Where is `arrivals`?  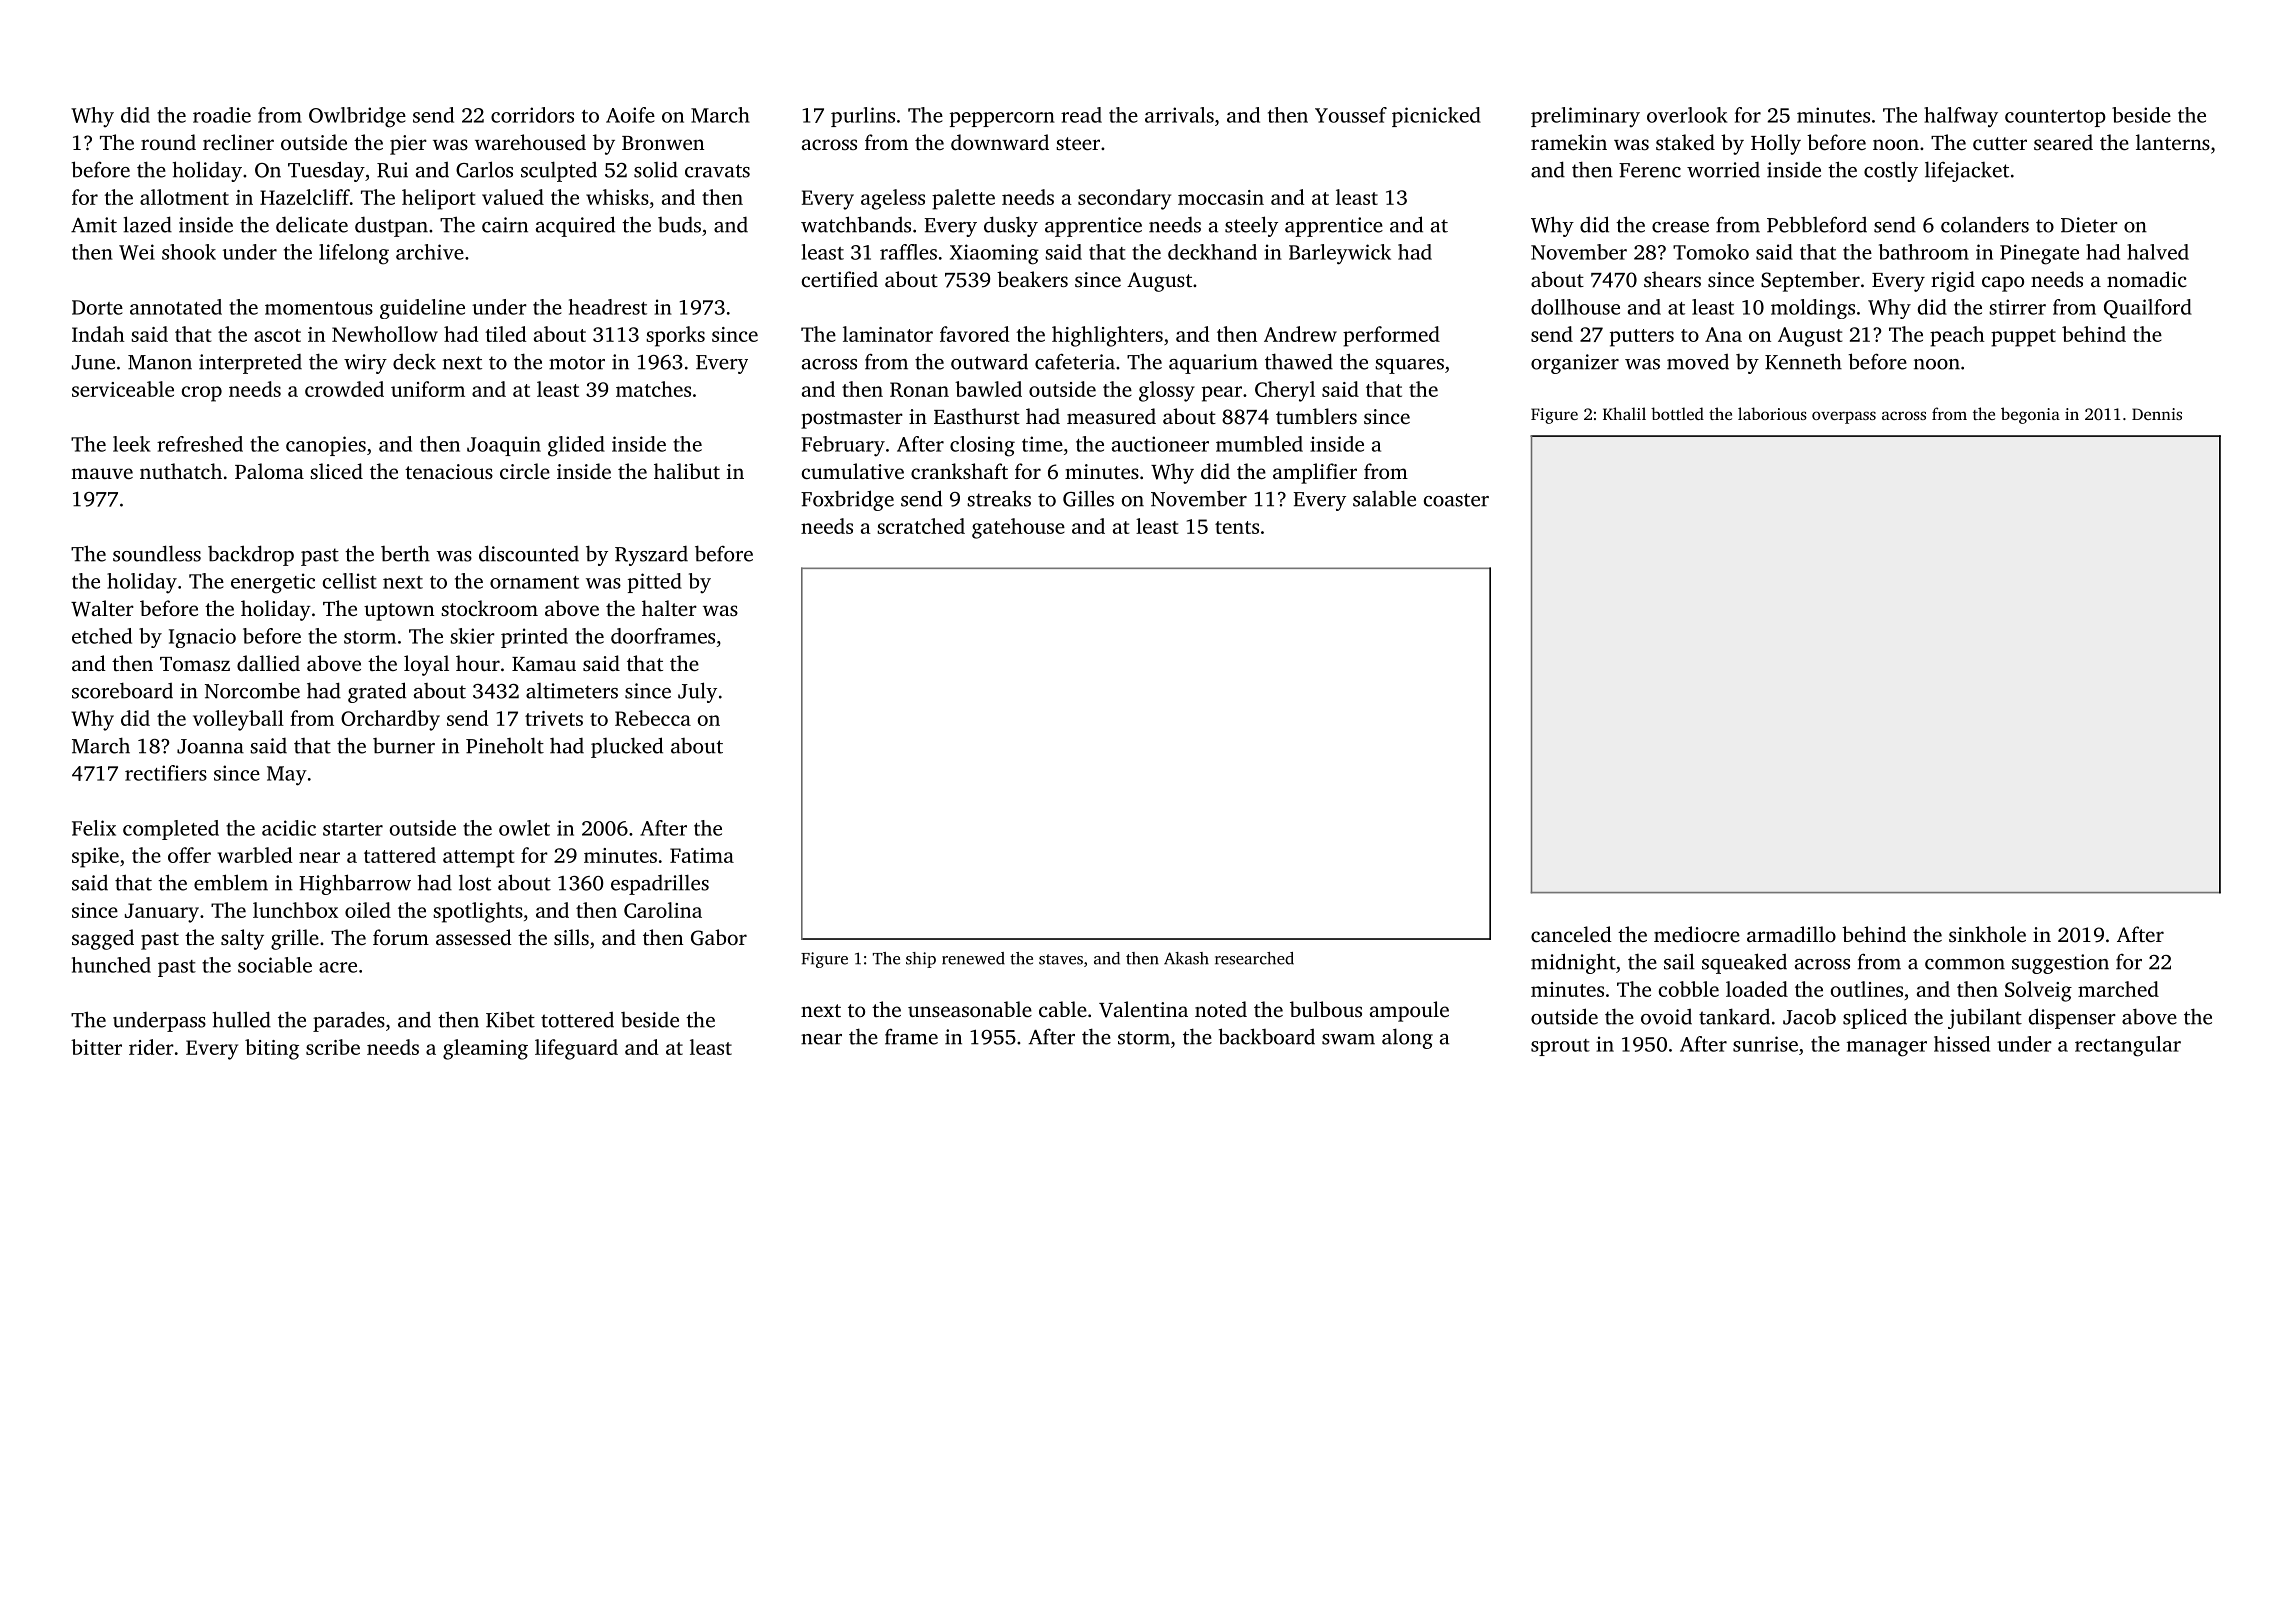
arrivals is located at coordinates (1179, 115).
